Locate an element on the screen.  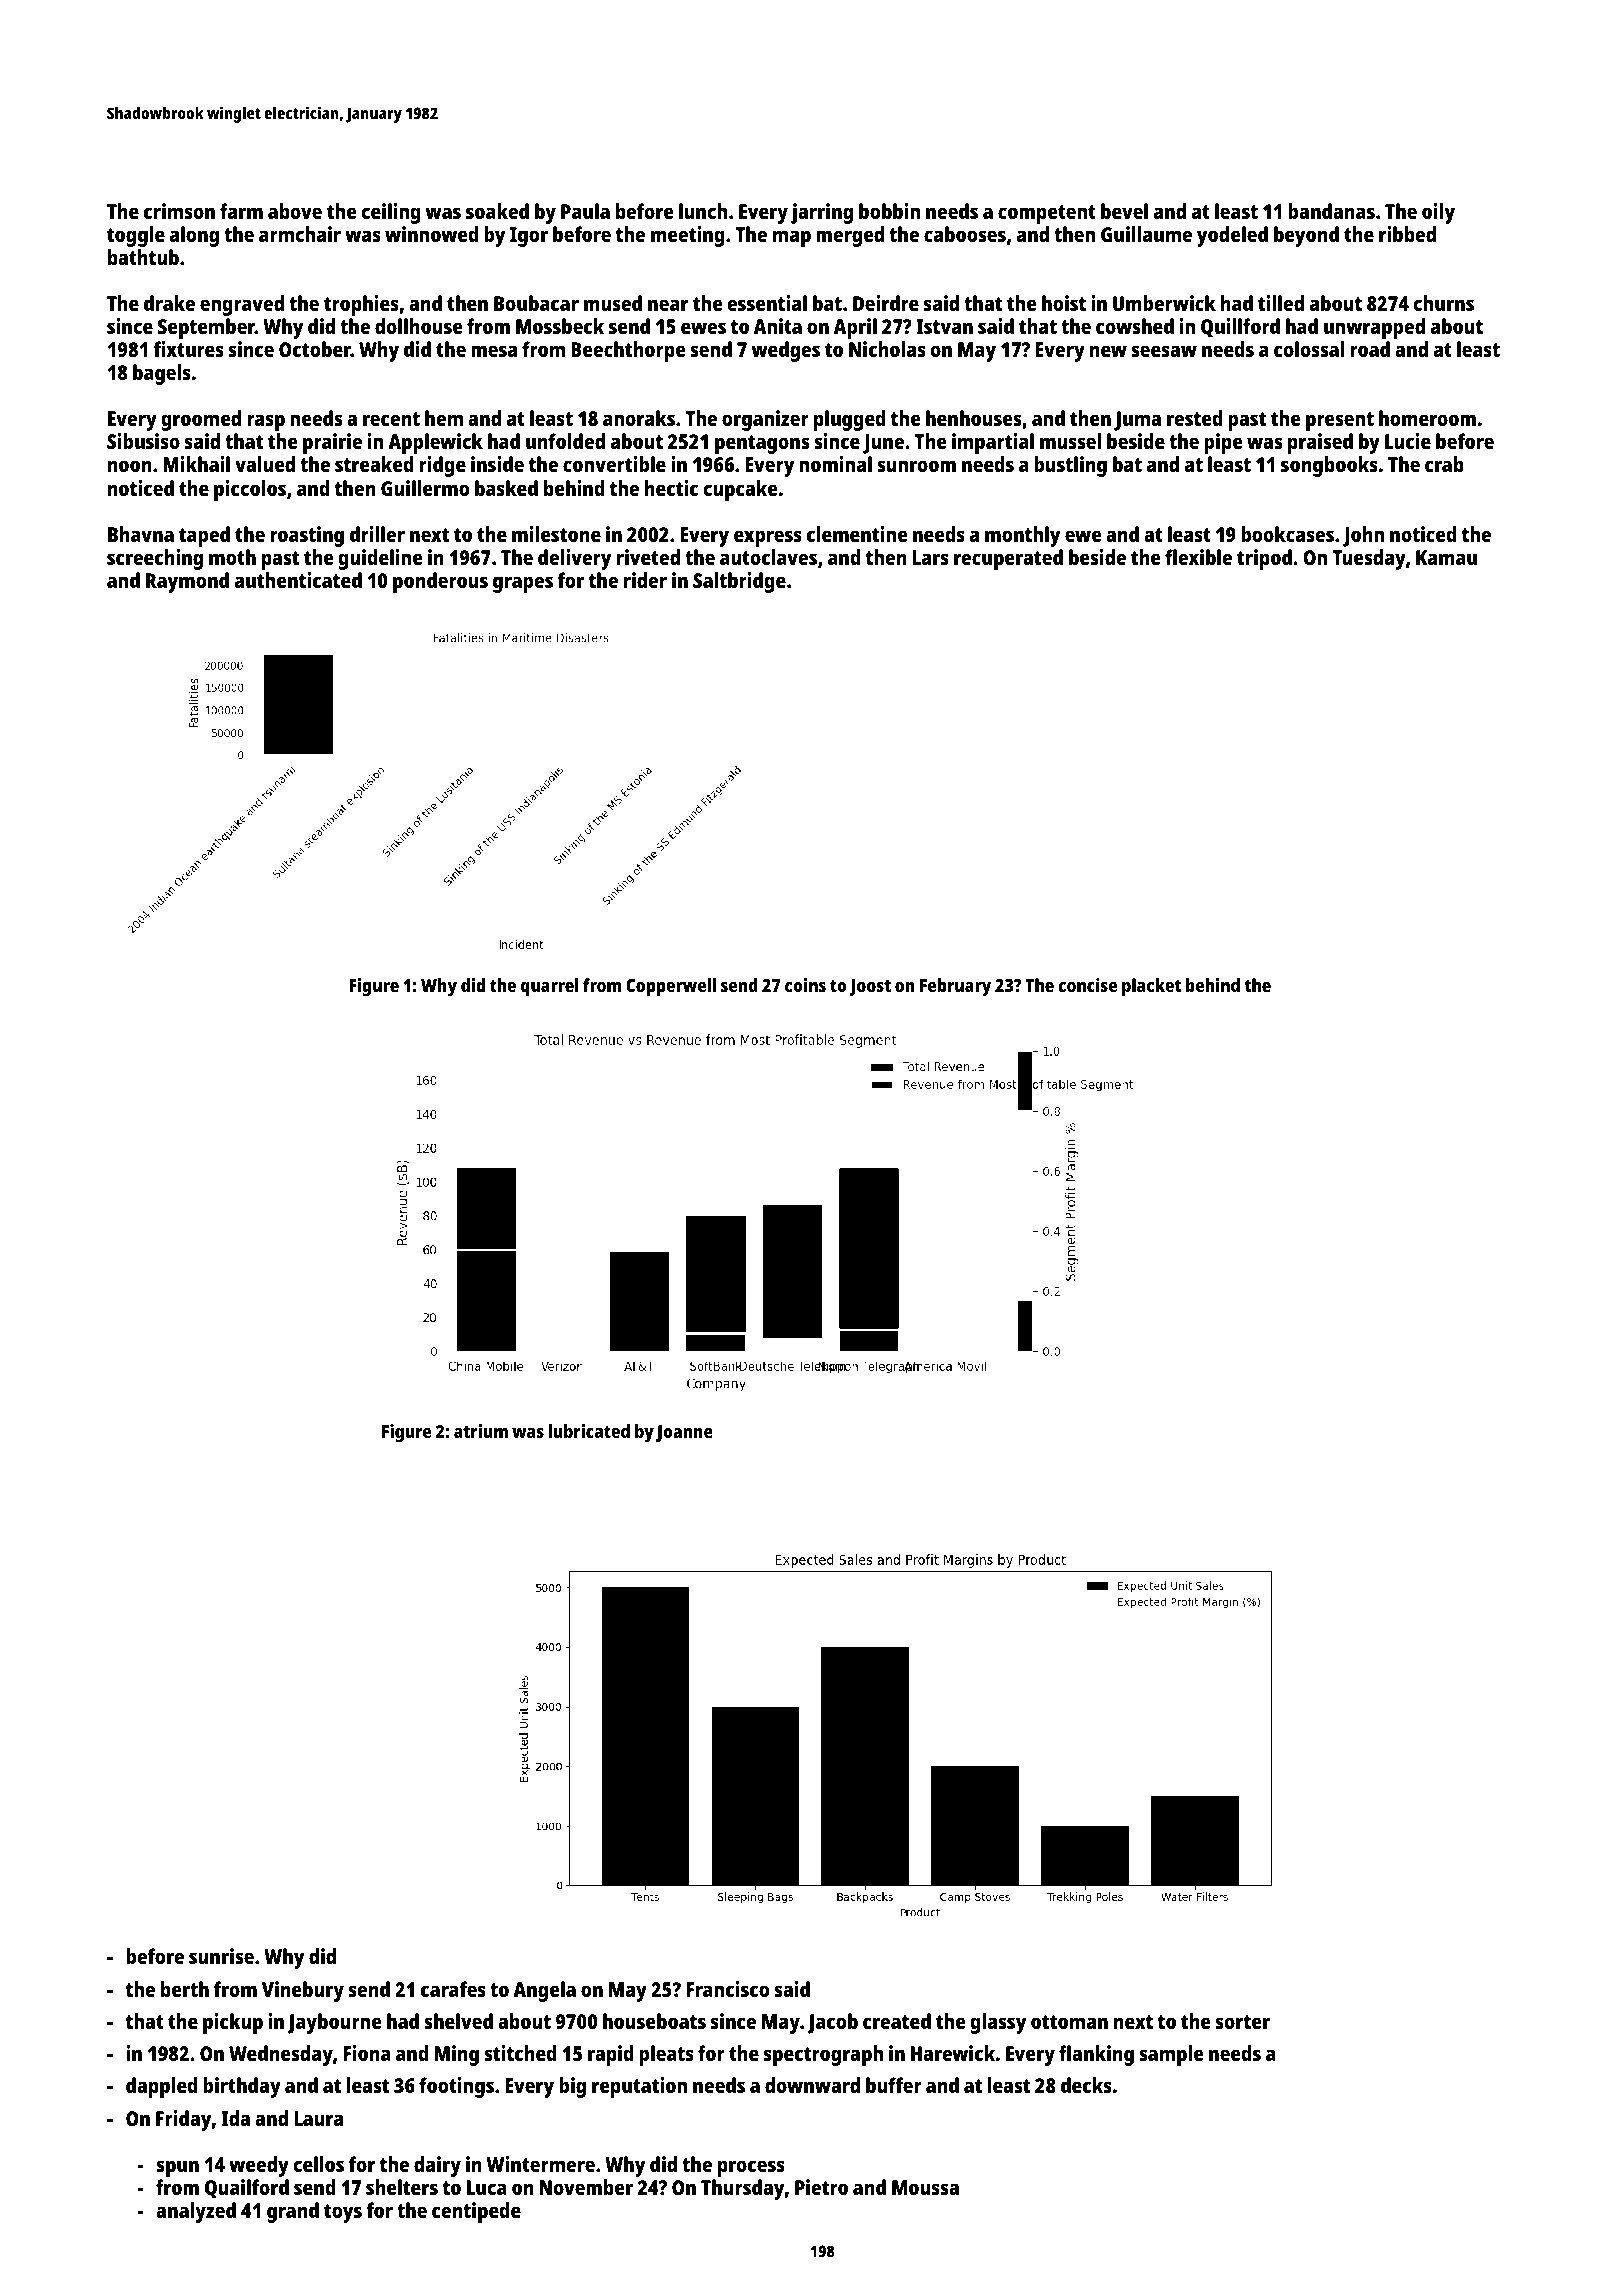
ottoman is located at coordinates (1069, 2022).
